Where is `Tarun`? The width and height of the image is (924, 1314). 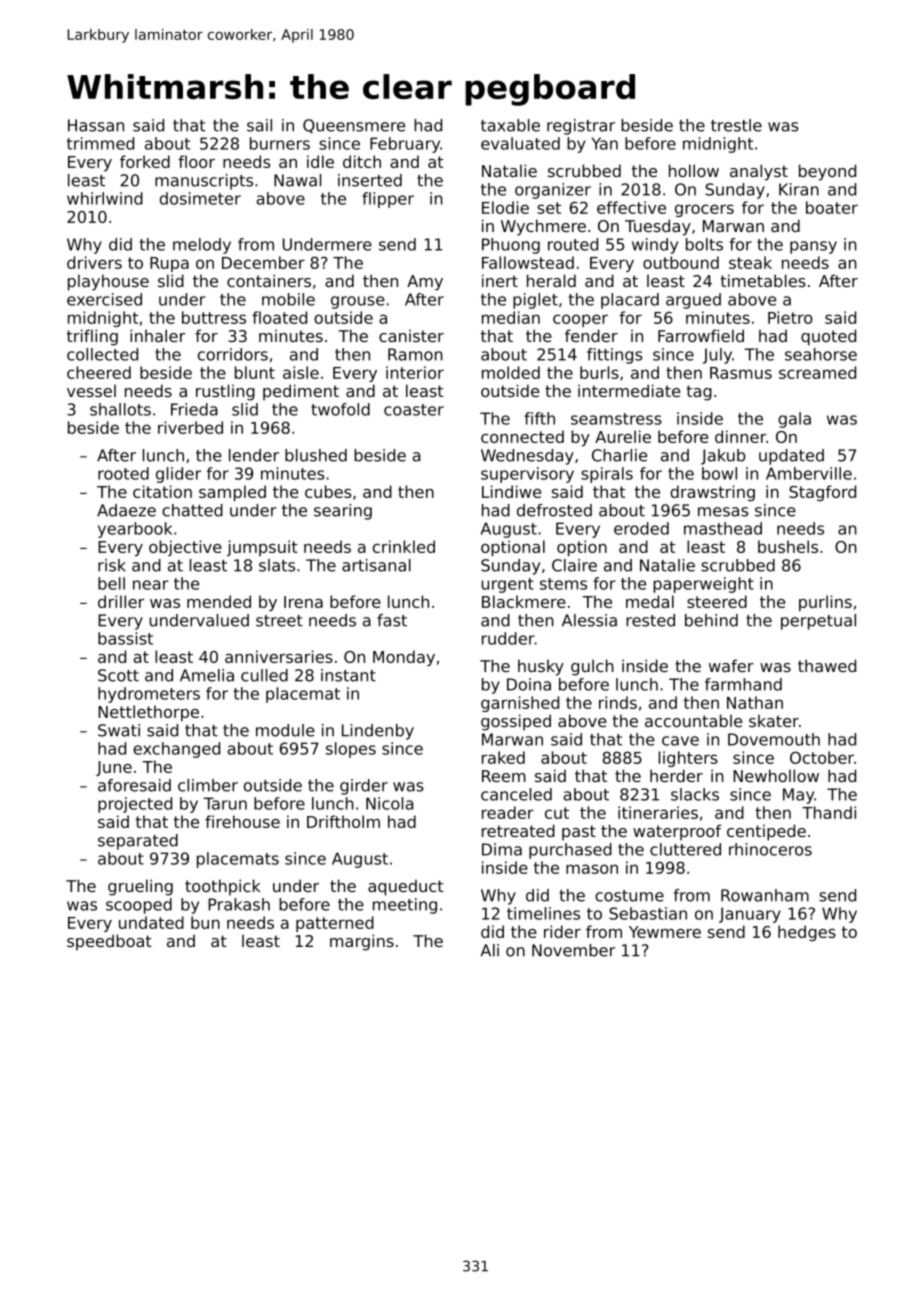 Tarun is located at coordinates (225, 803).
